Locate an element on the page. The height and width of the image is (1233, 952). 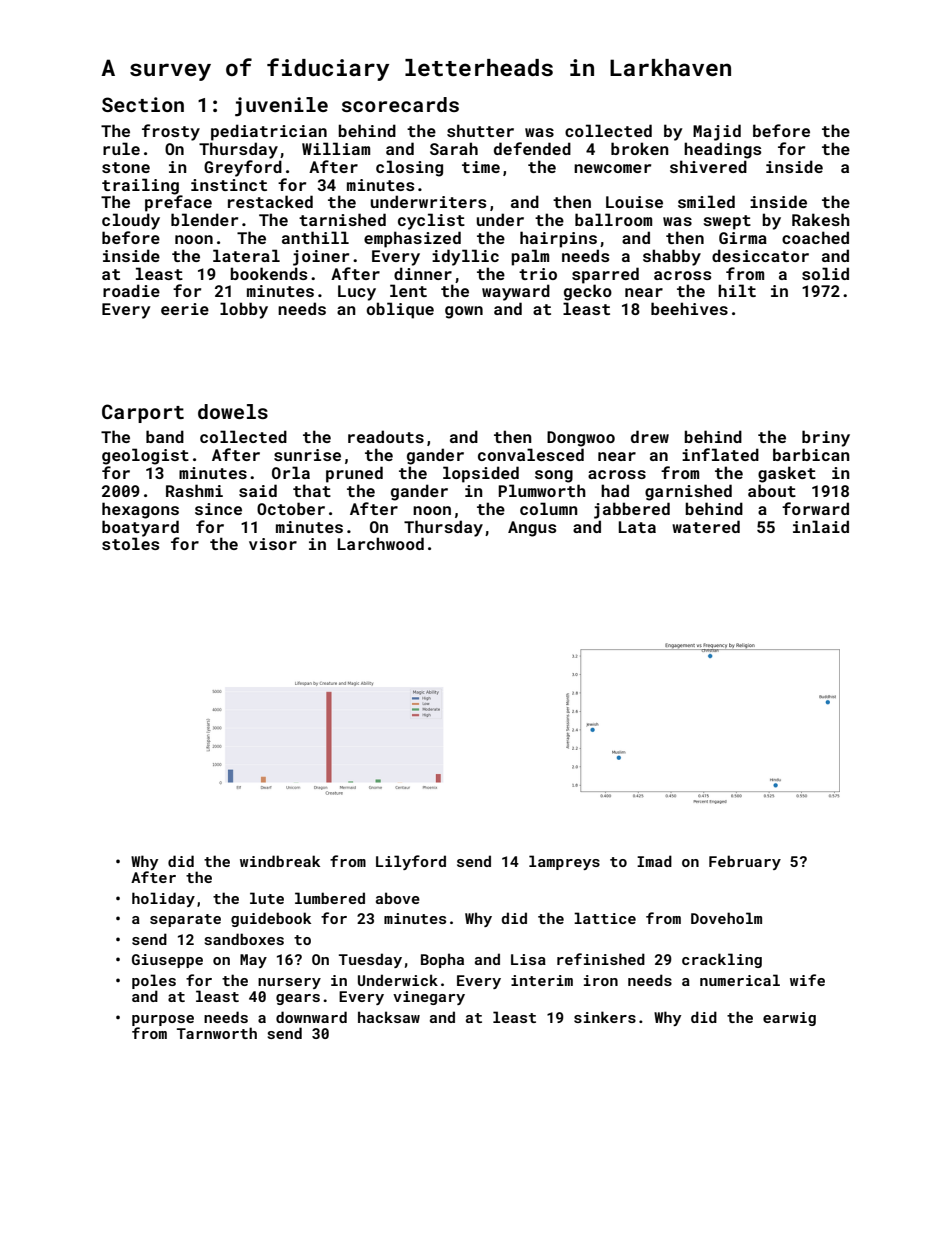
Bopha is located at coordinates (442, 960).
